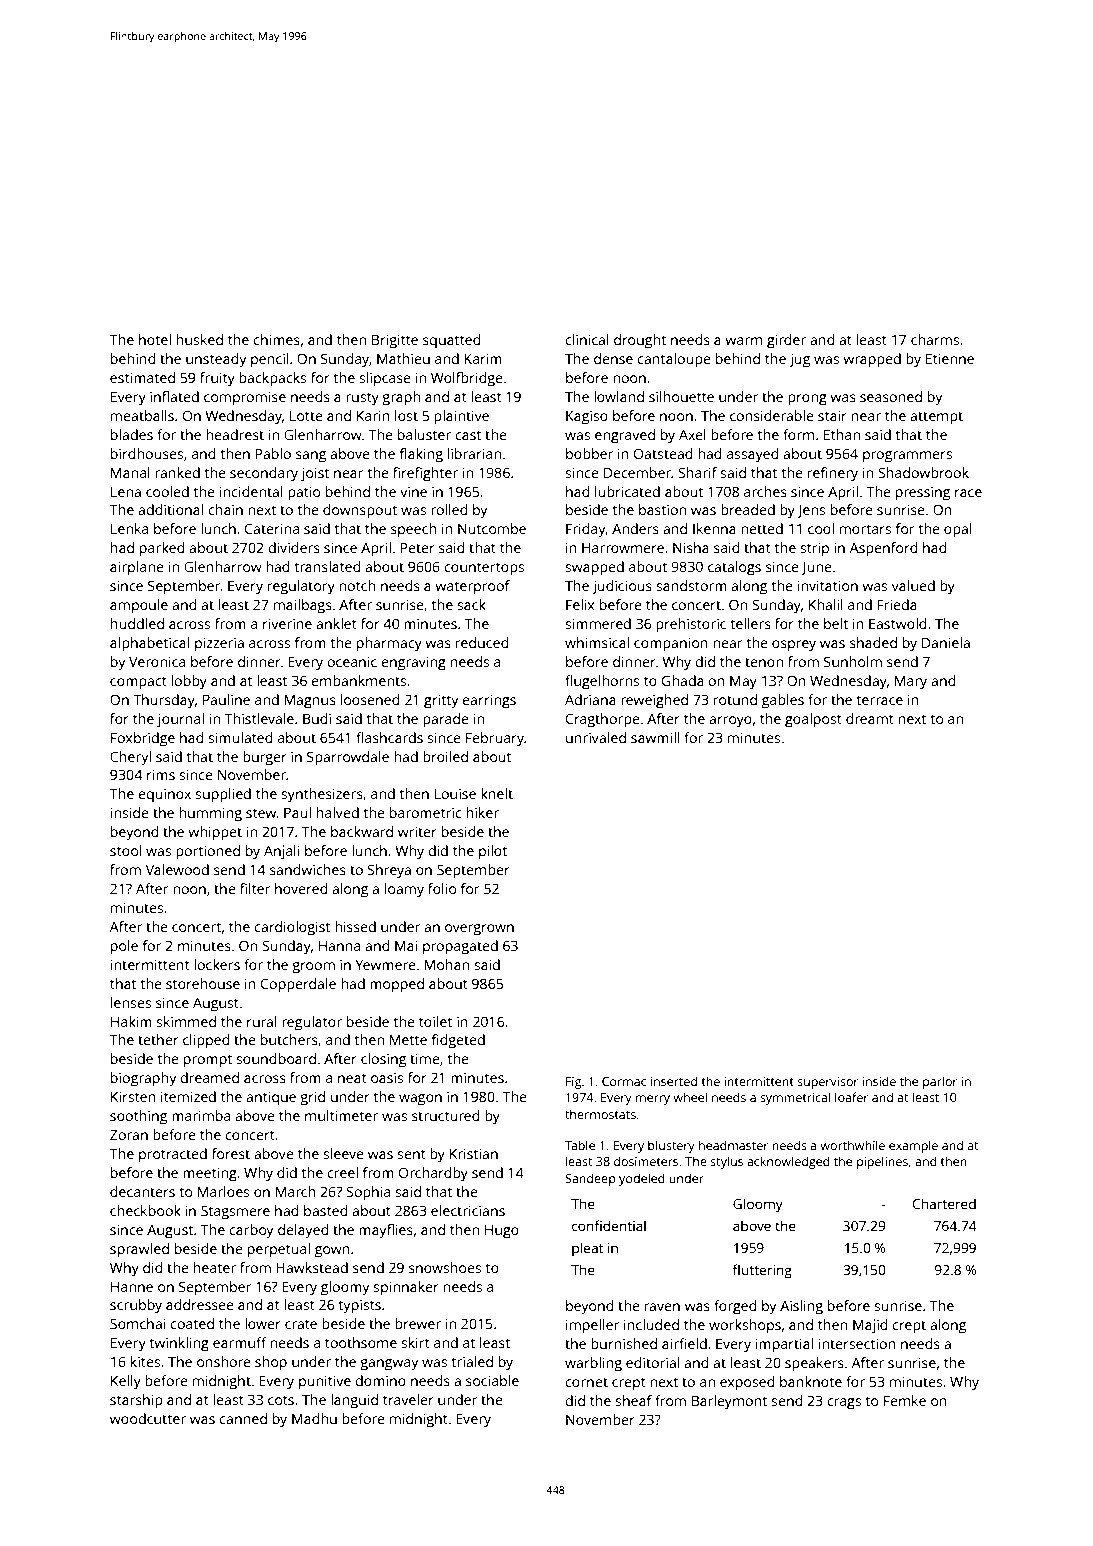  Describe the element at coordinates (129, 528) in the document. I see `Lenka` at that location.
